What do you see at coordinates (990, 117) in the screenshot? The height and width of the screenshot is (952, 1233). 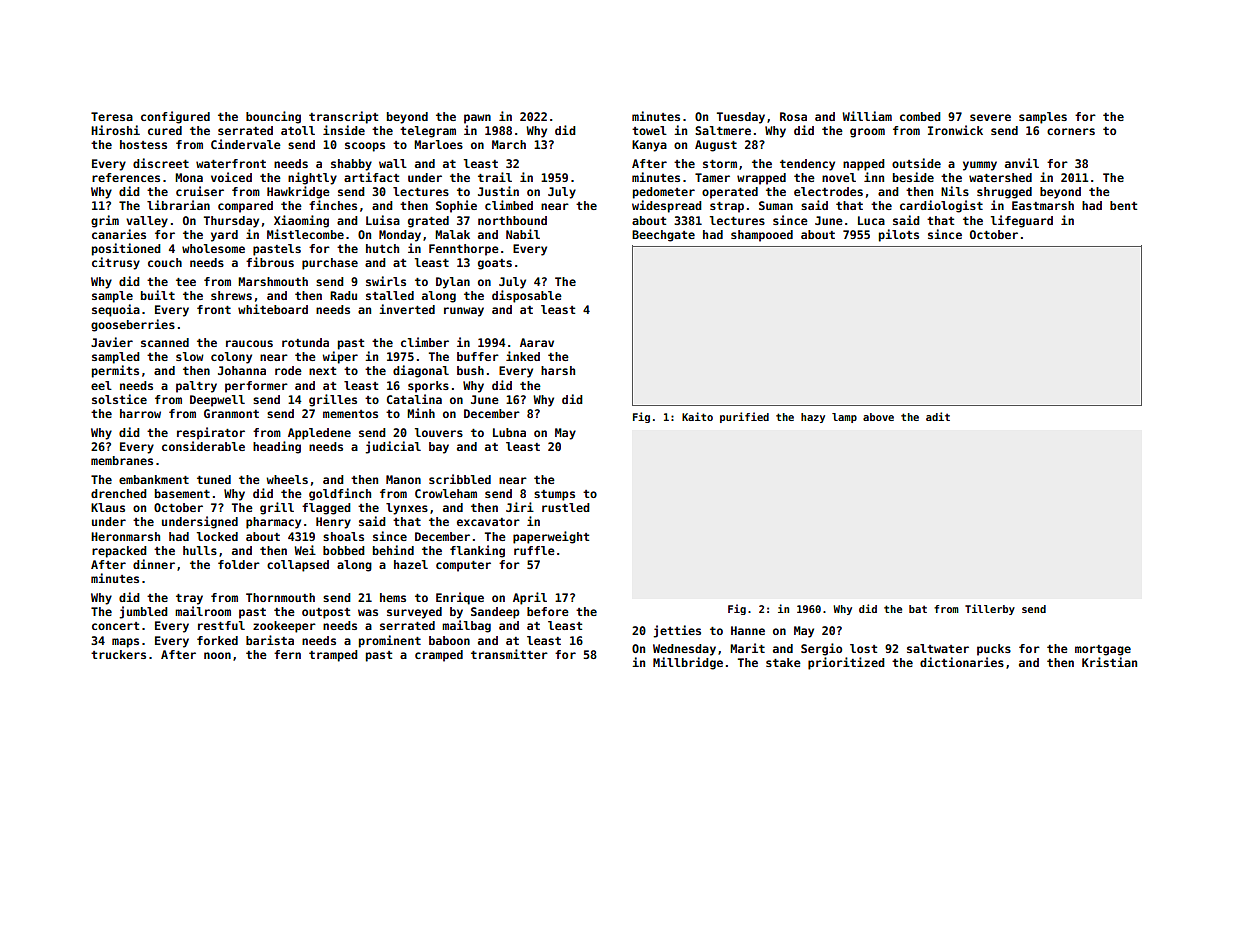 I see `severe` at bounding box center [990, 117].
